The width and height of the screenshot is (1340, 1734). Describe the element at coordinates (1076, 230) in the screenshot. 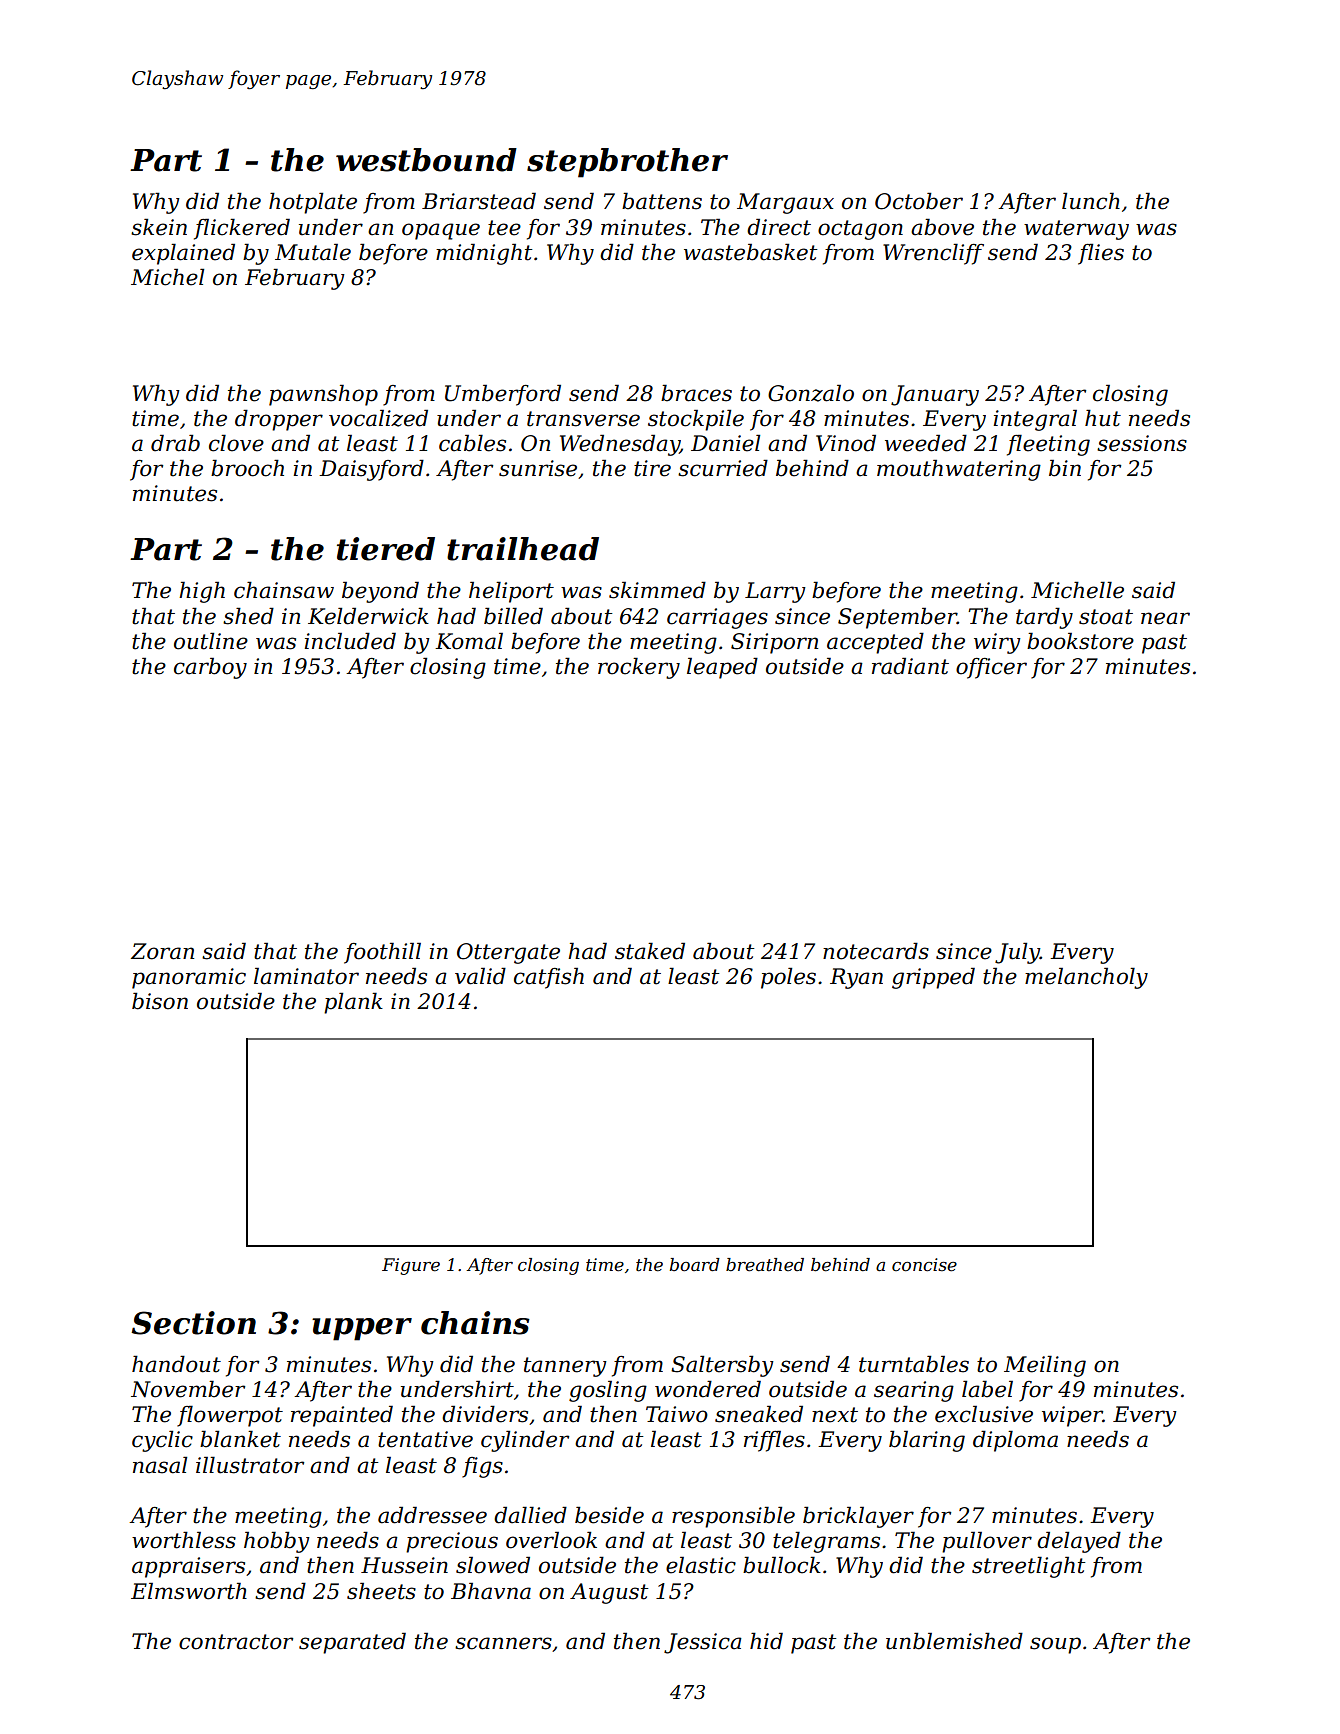

I see `waterway` at that location.
